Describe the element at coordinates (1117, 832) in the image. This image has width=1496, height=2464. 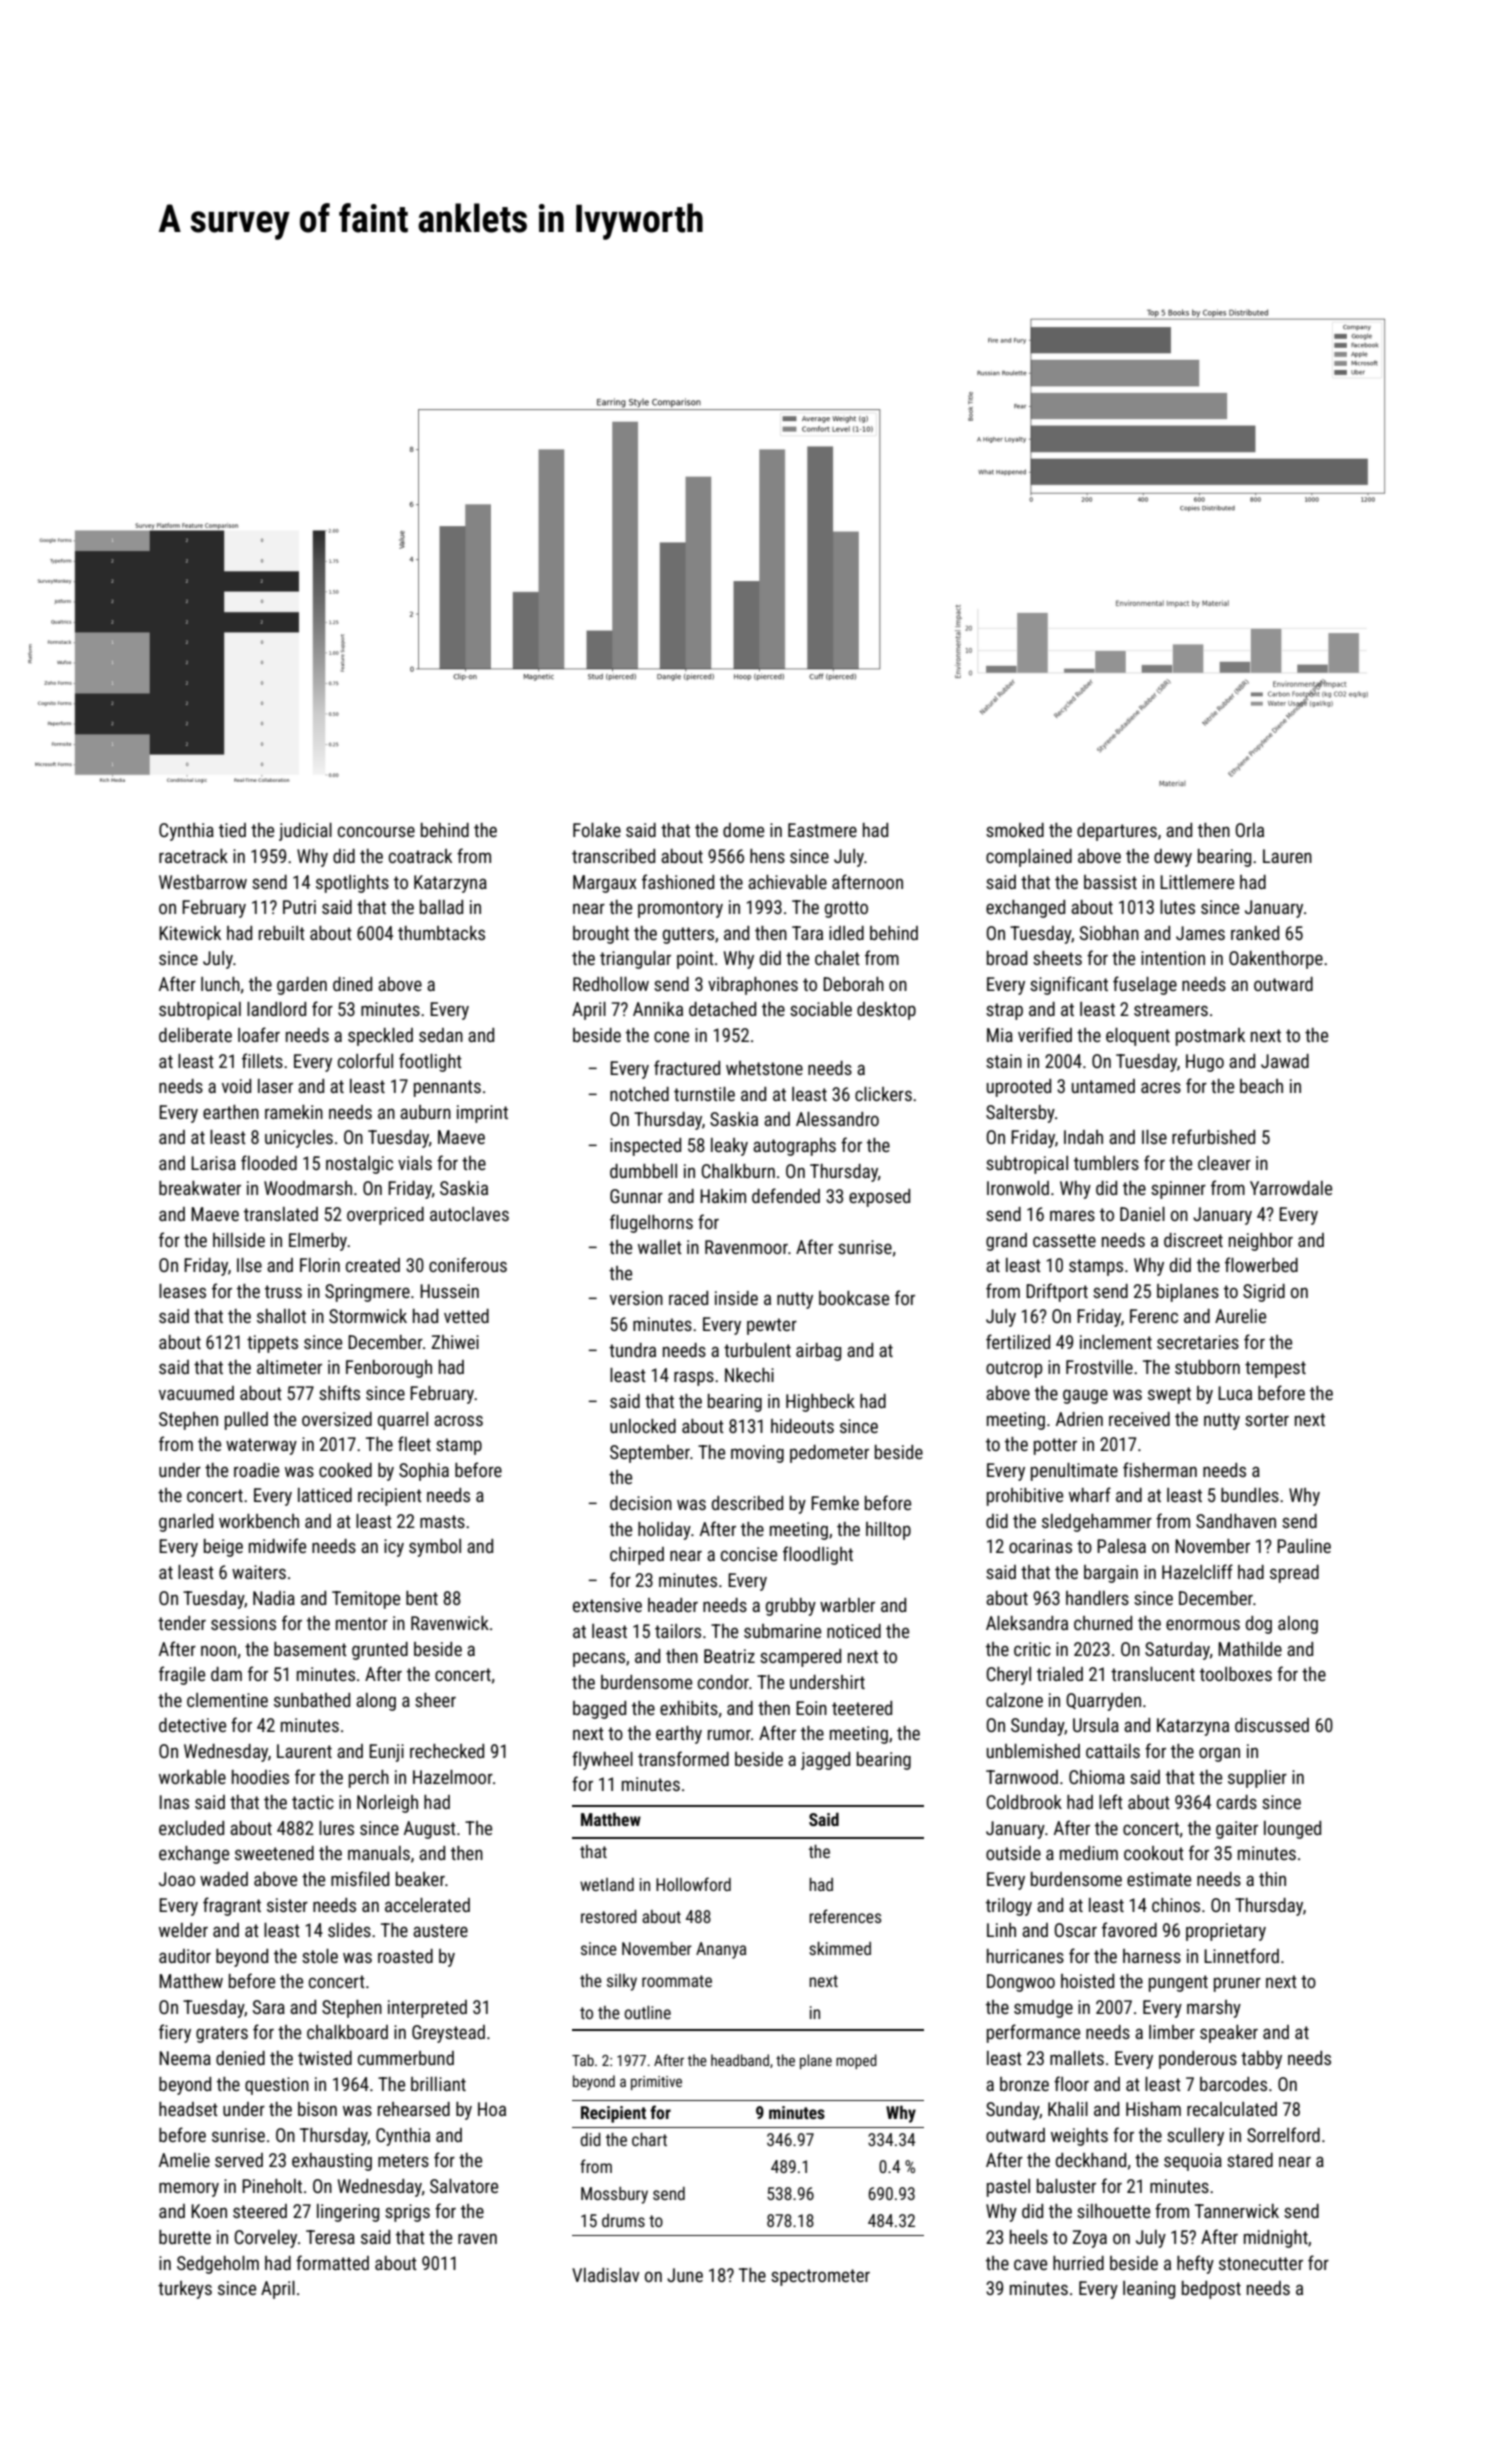
I see `departures` at that location.
